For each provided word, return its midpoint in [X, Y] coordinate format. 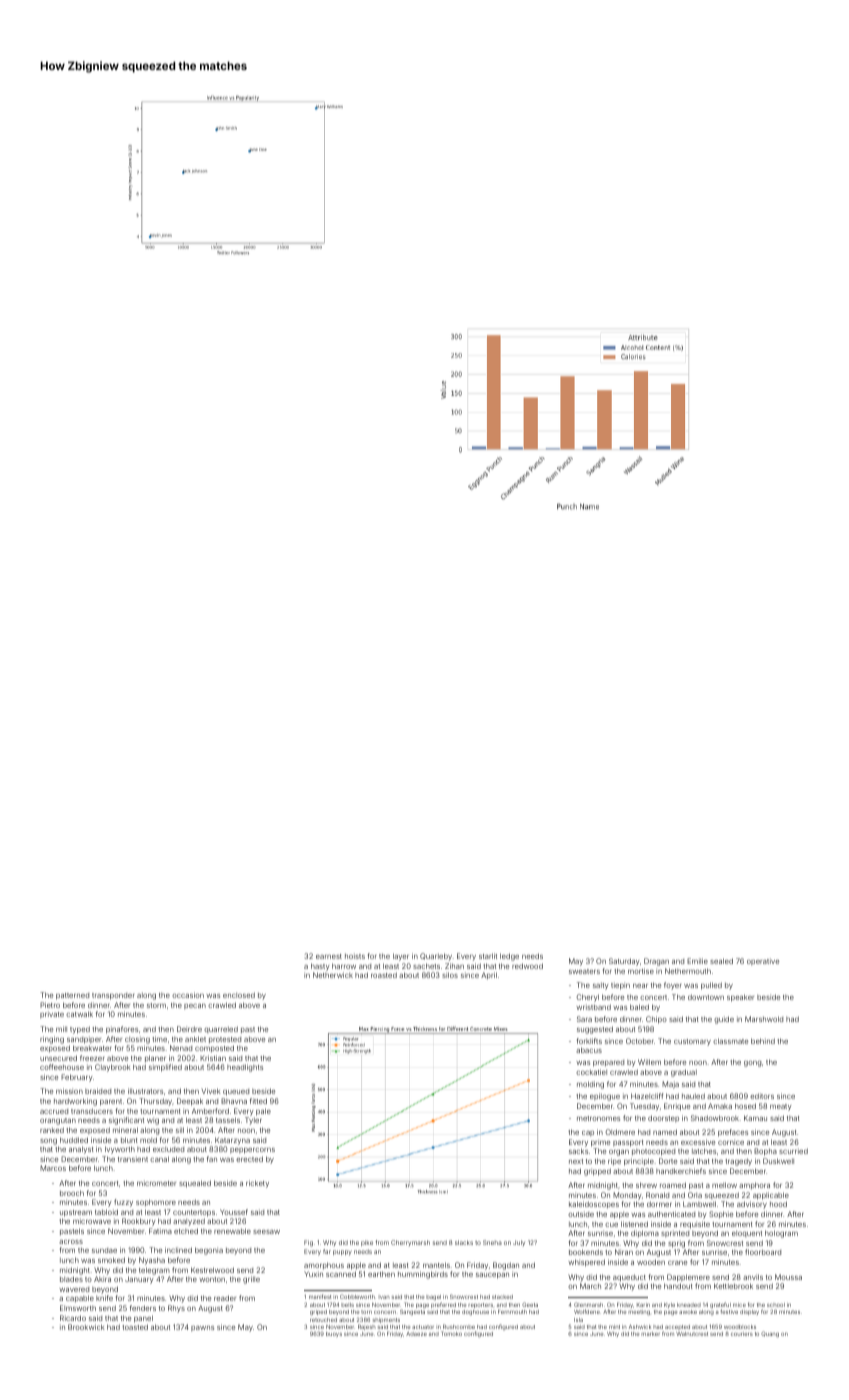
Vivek [211, 1091]
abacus [589, 1050]
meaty [780, 1107]
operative [763, 961]
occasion [188, 995]
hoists [355, 956]
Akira [102, 1279]
